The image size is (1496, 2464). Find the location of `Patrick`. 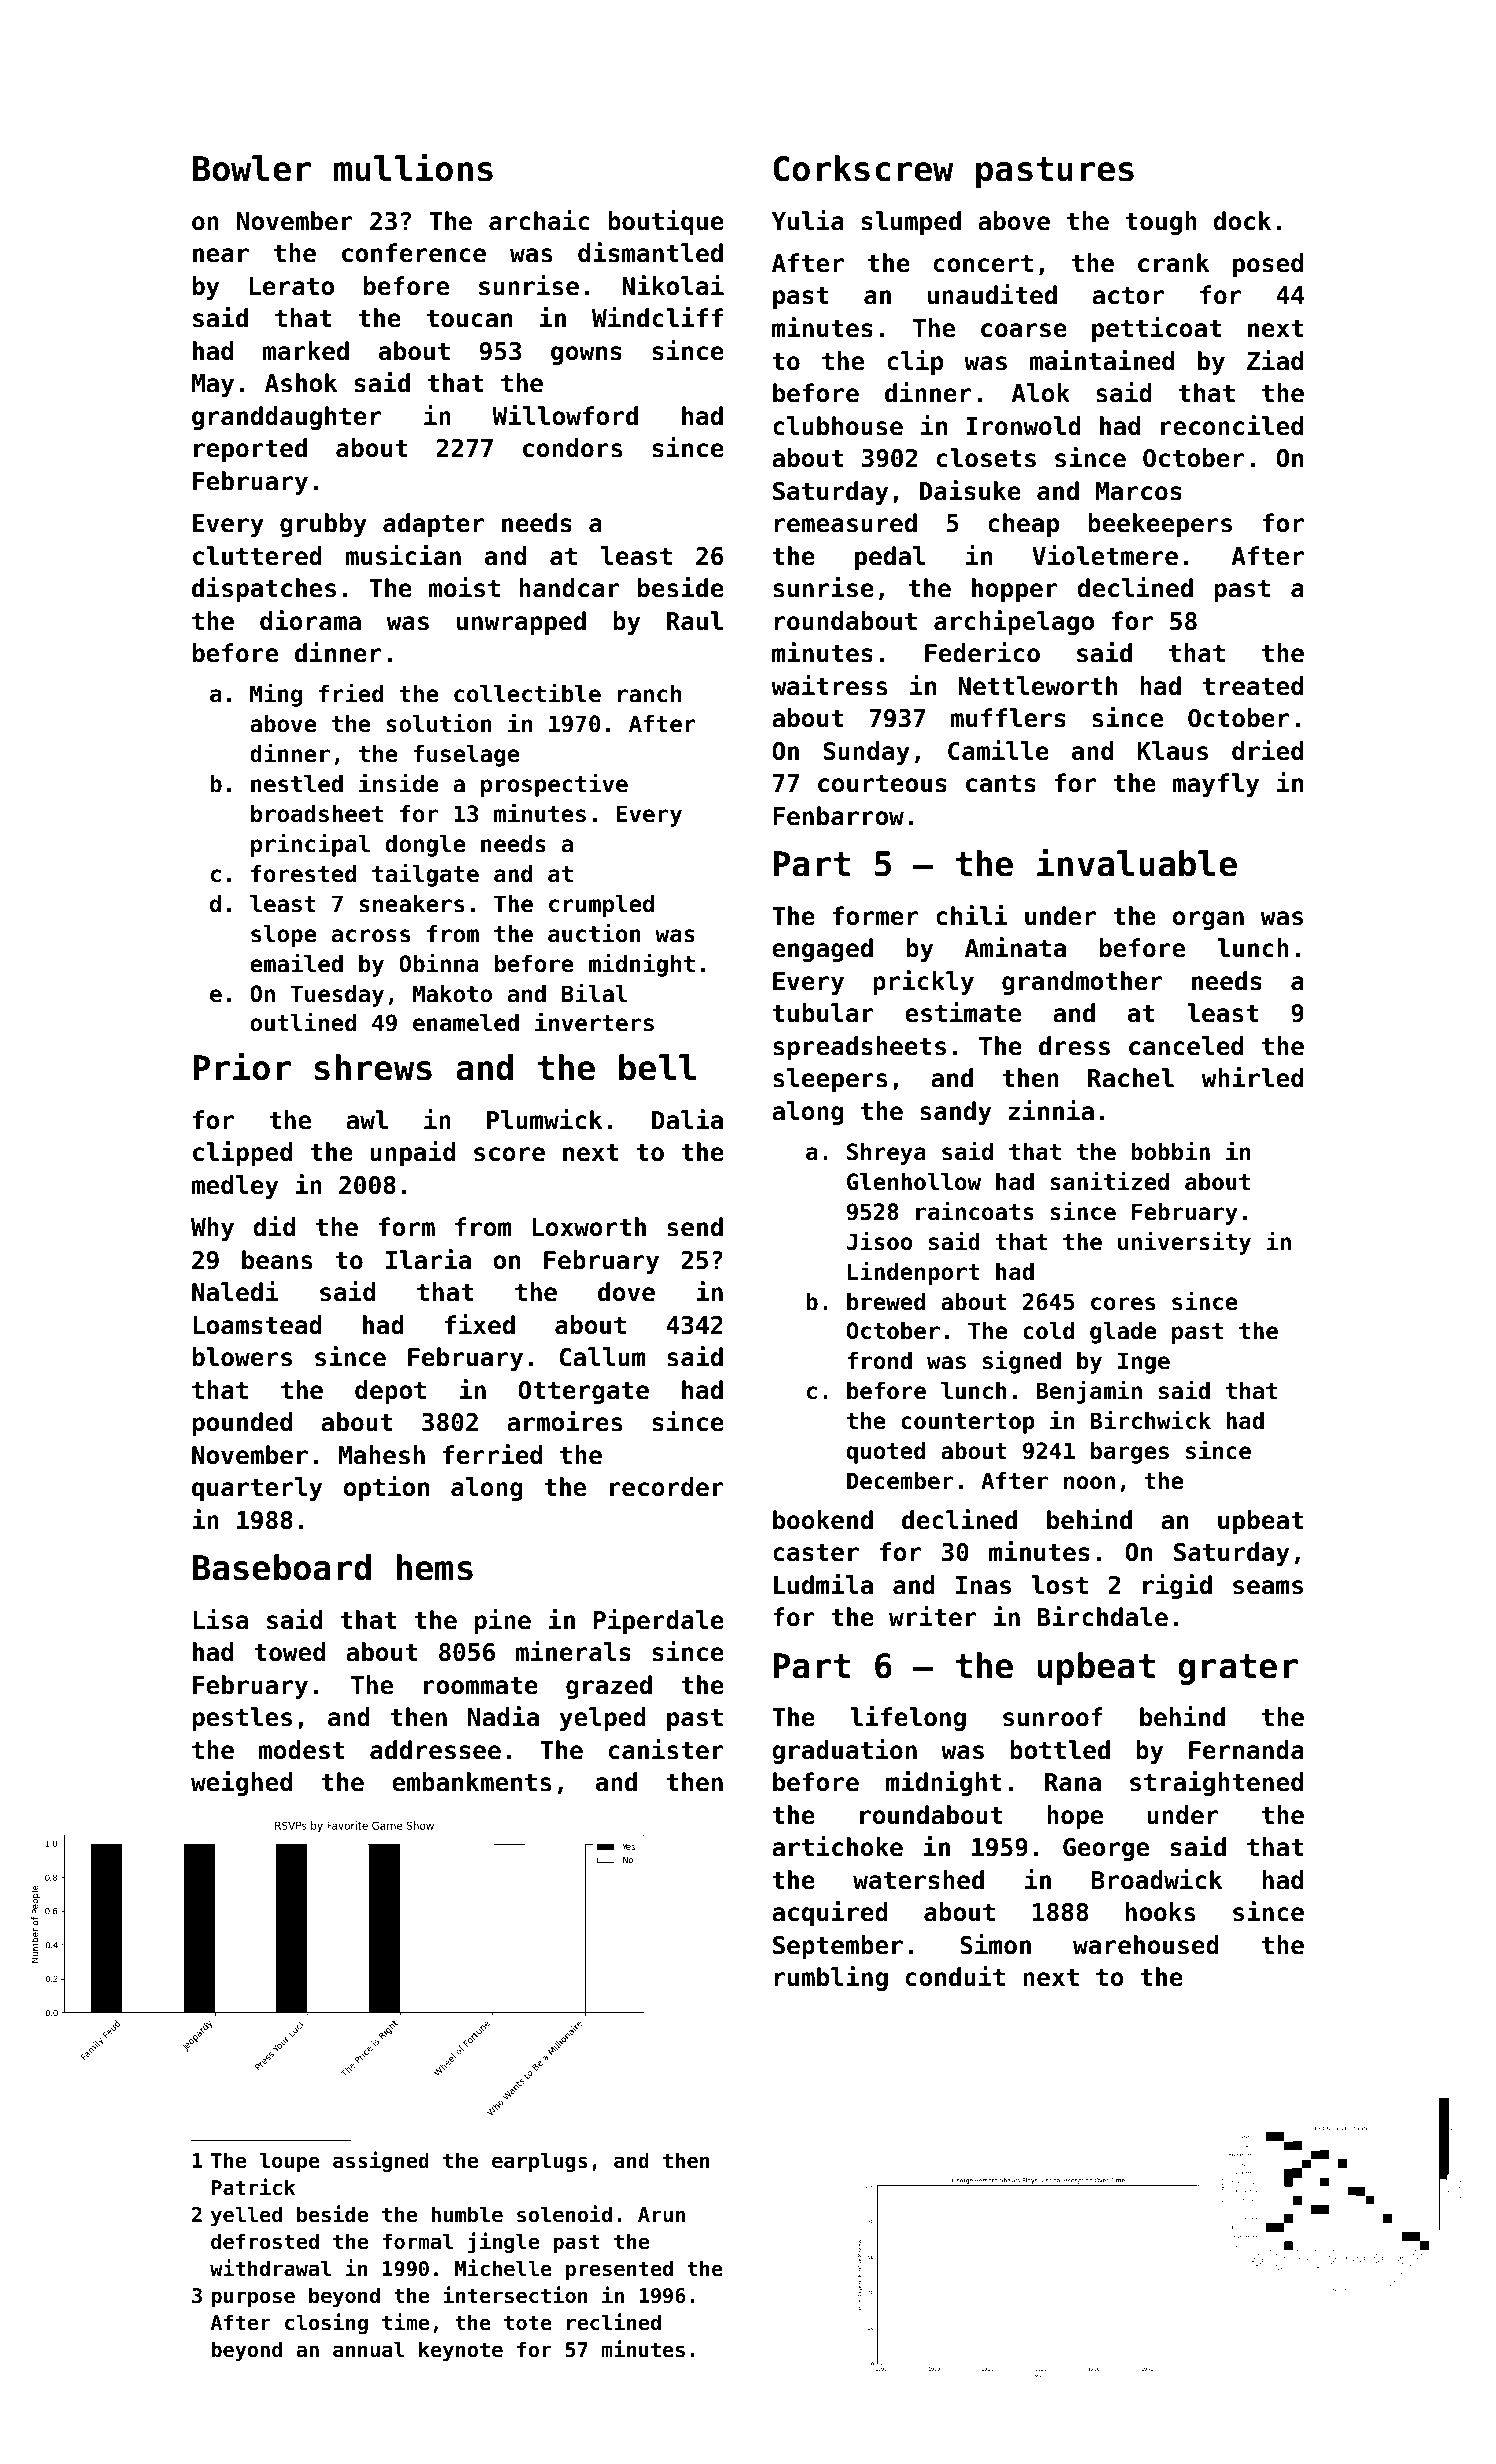

Patrick is located at coordinates (253, 2187).
